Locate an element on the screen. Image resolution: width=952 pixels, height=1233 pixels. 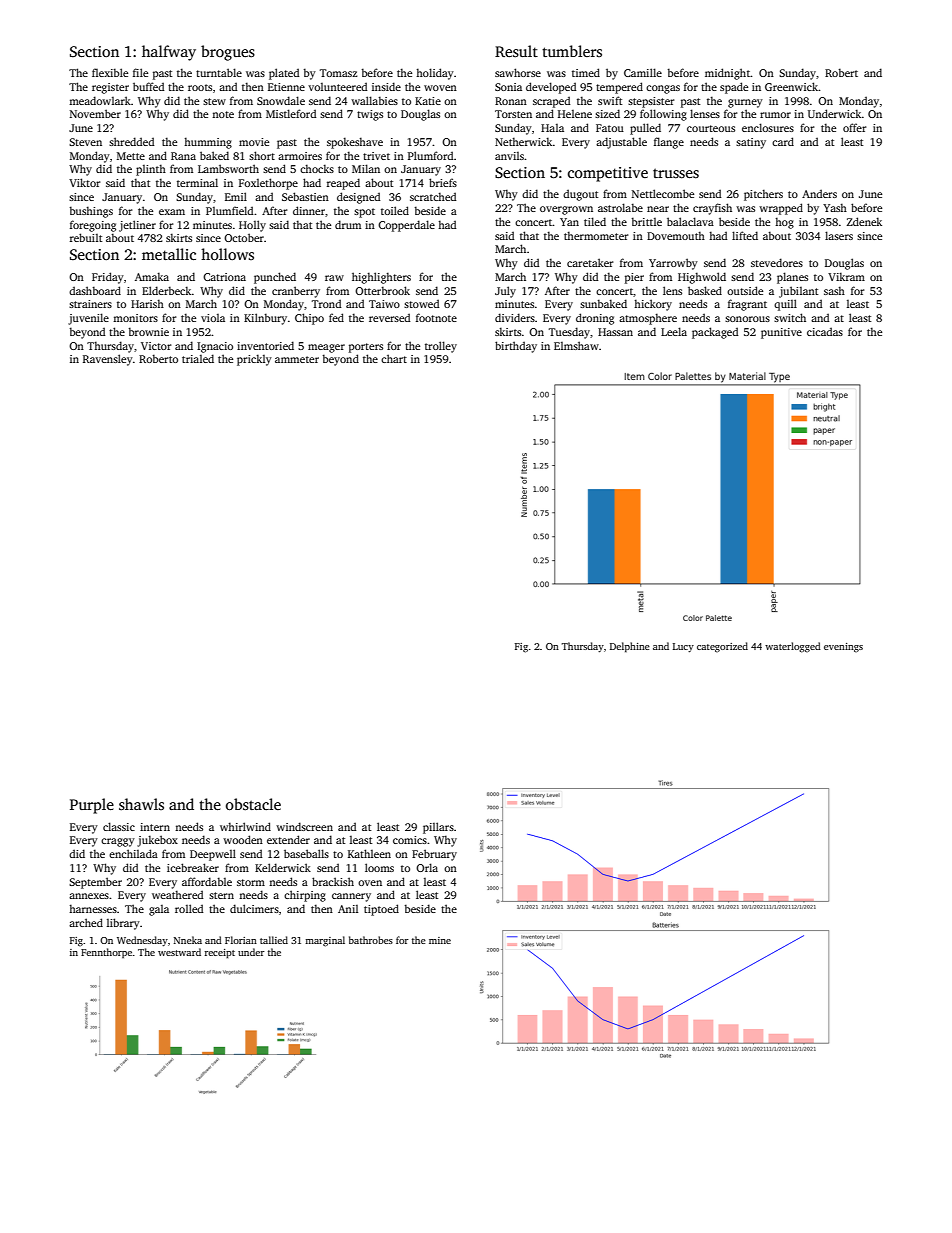
windscreen is located at coordinates (304, 826).
